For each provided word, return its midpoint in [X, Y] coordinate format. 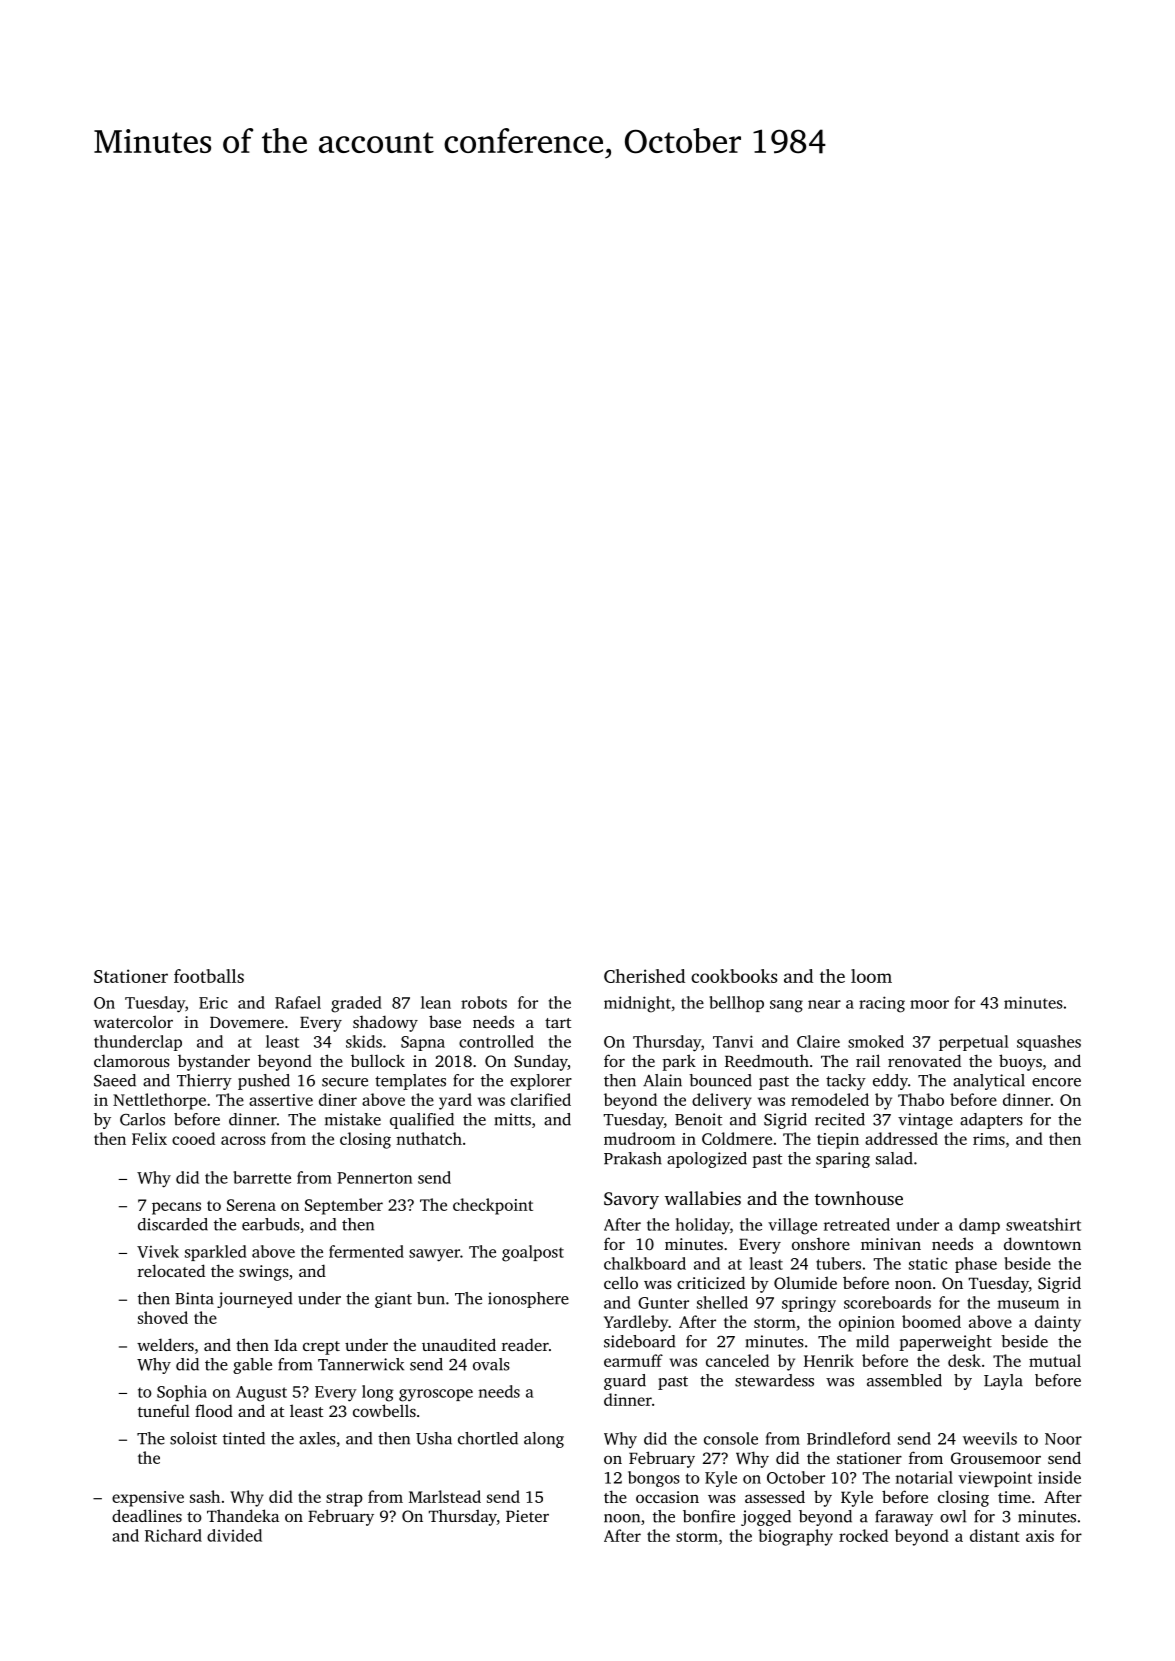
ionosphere [528, 1300]
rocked [863, 1535]
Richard [173, 1535]
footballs [209, 976]
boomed [931, 1321]
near [824, 1004]
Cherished [644, 976]
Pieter [527, 1516]
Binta [194, 1298]
